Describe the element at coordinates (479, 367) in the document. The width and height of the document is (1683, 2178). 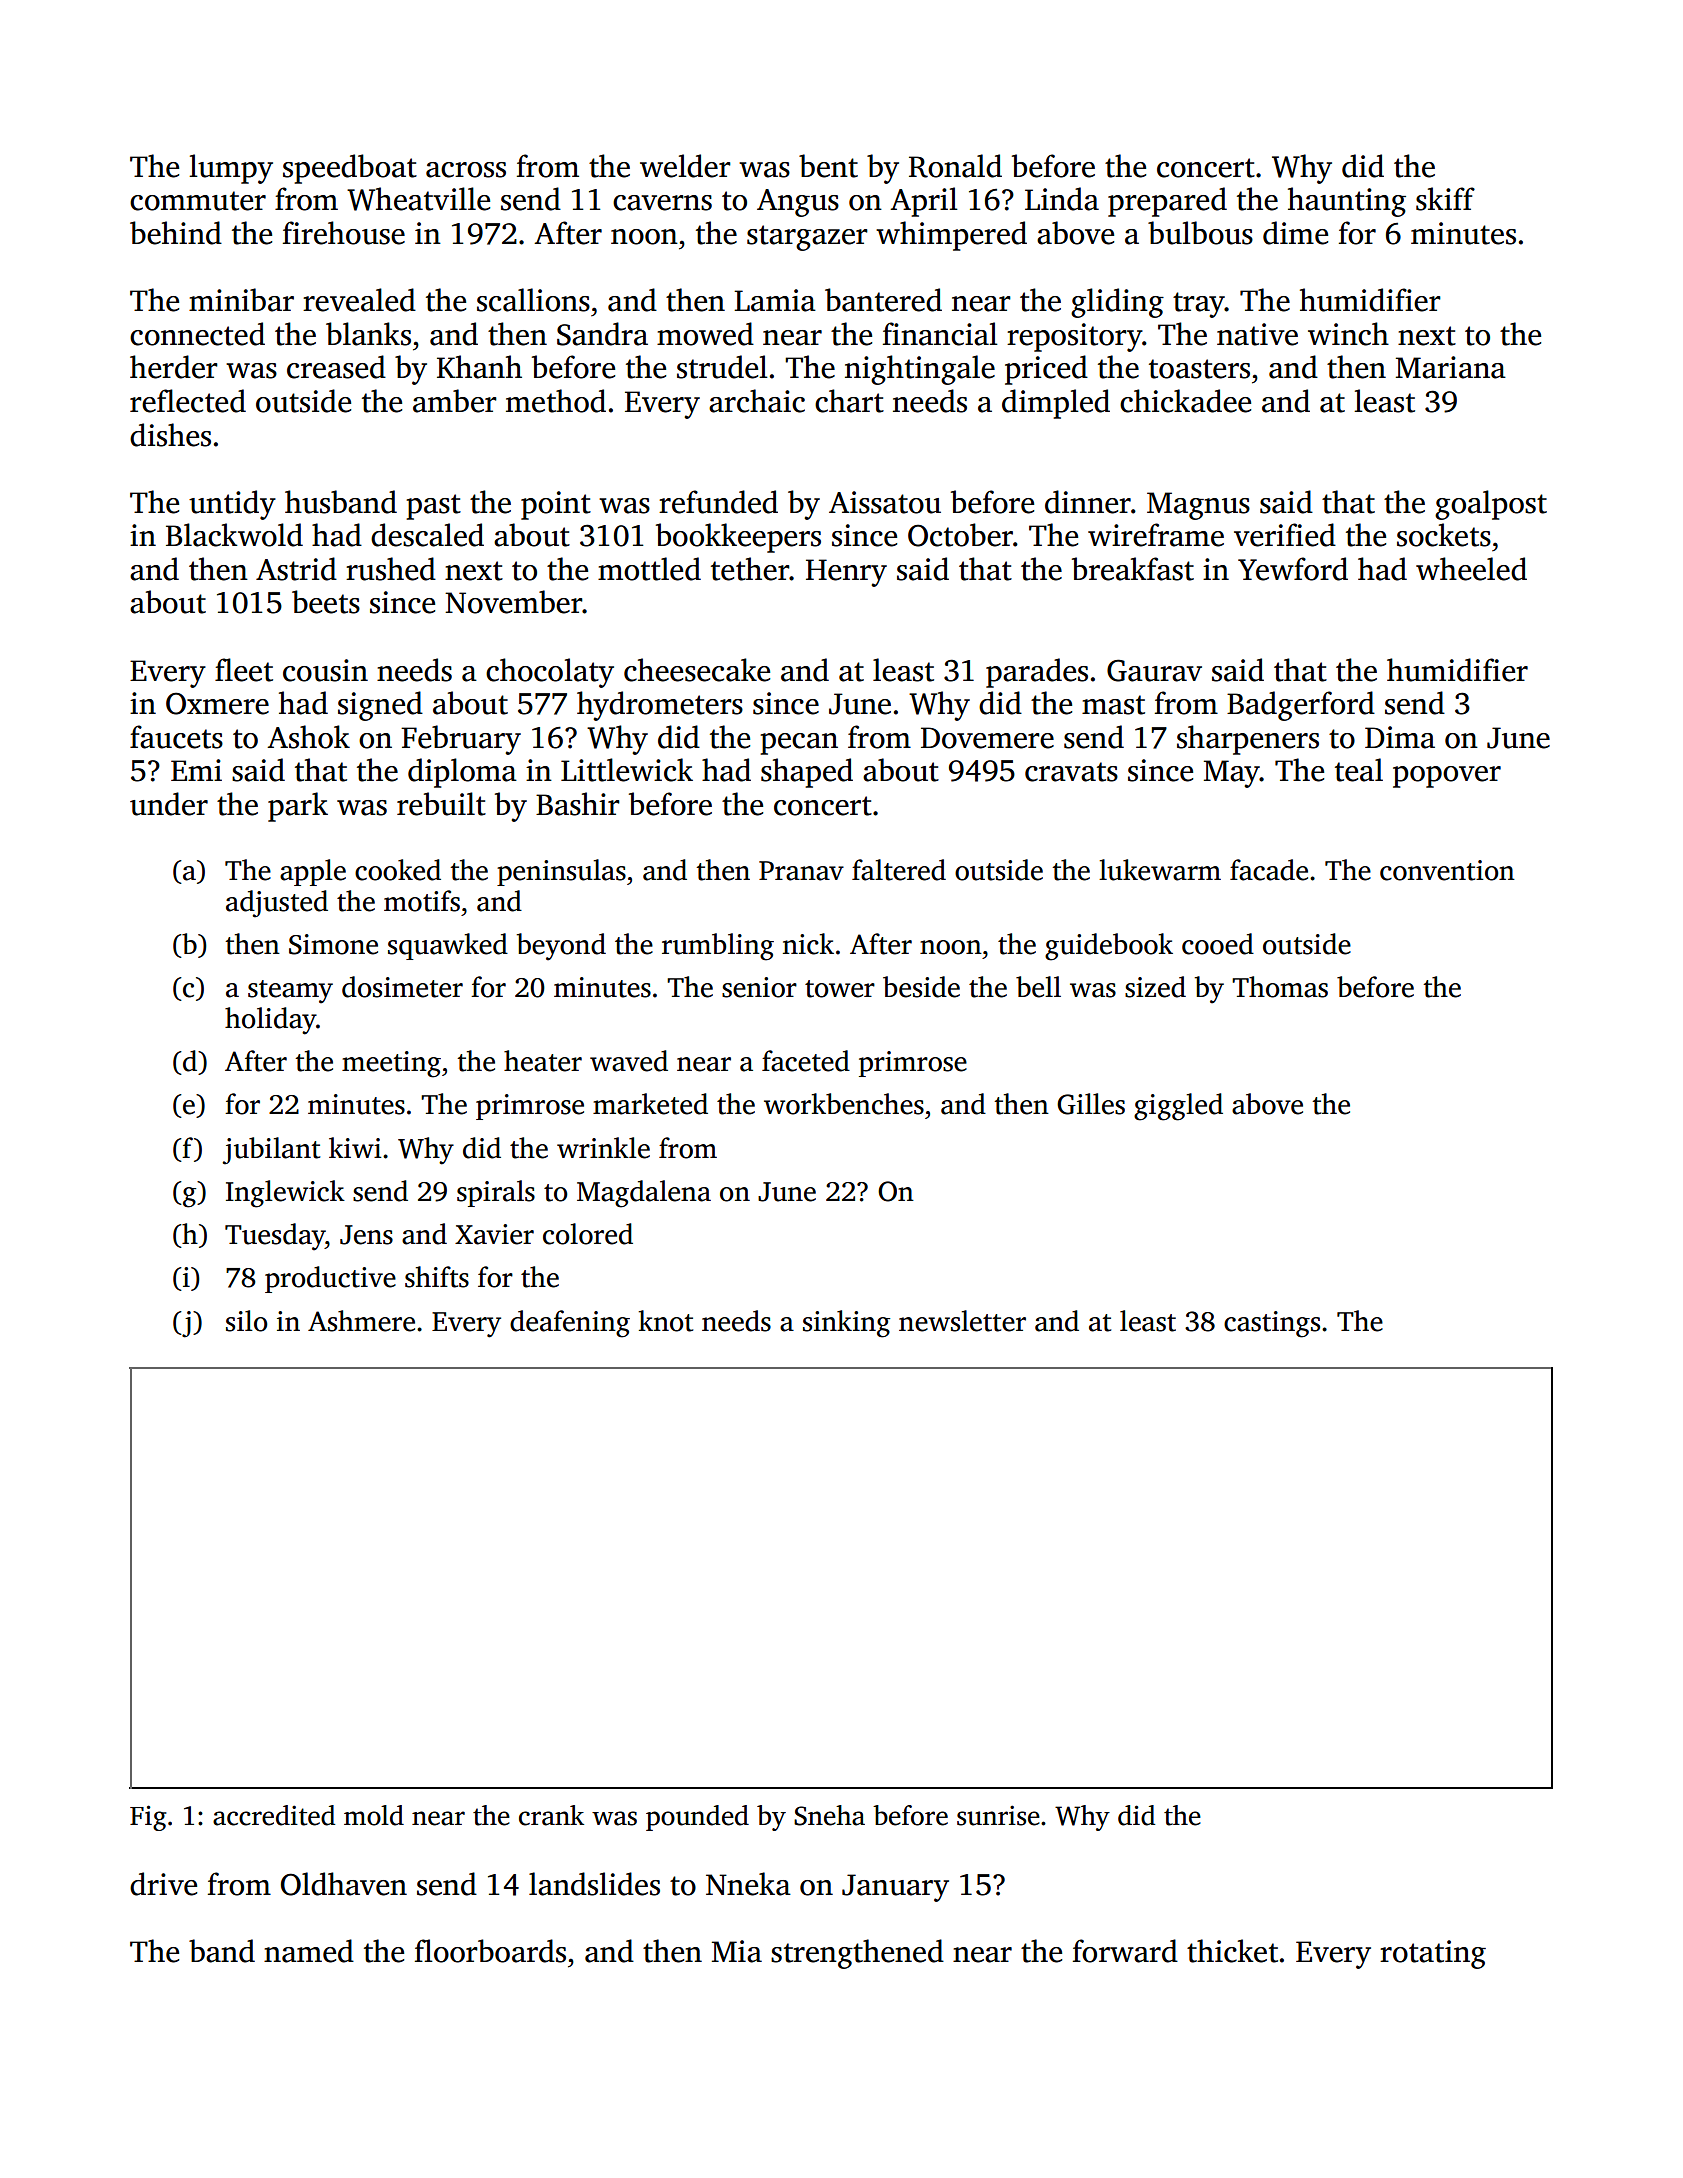
I see `Khanh` at that location.
